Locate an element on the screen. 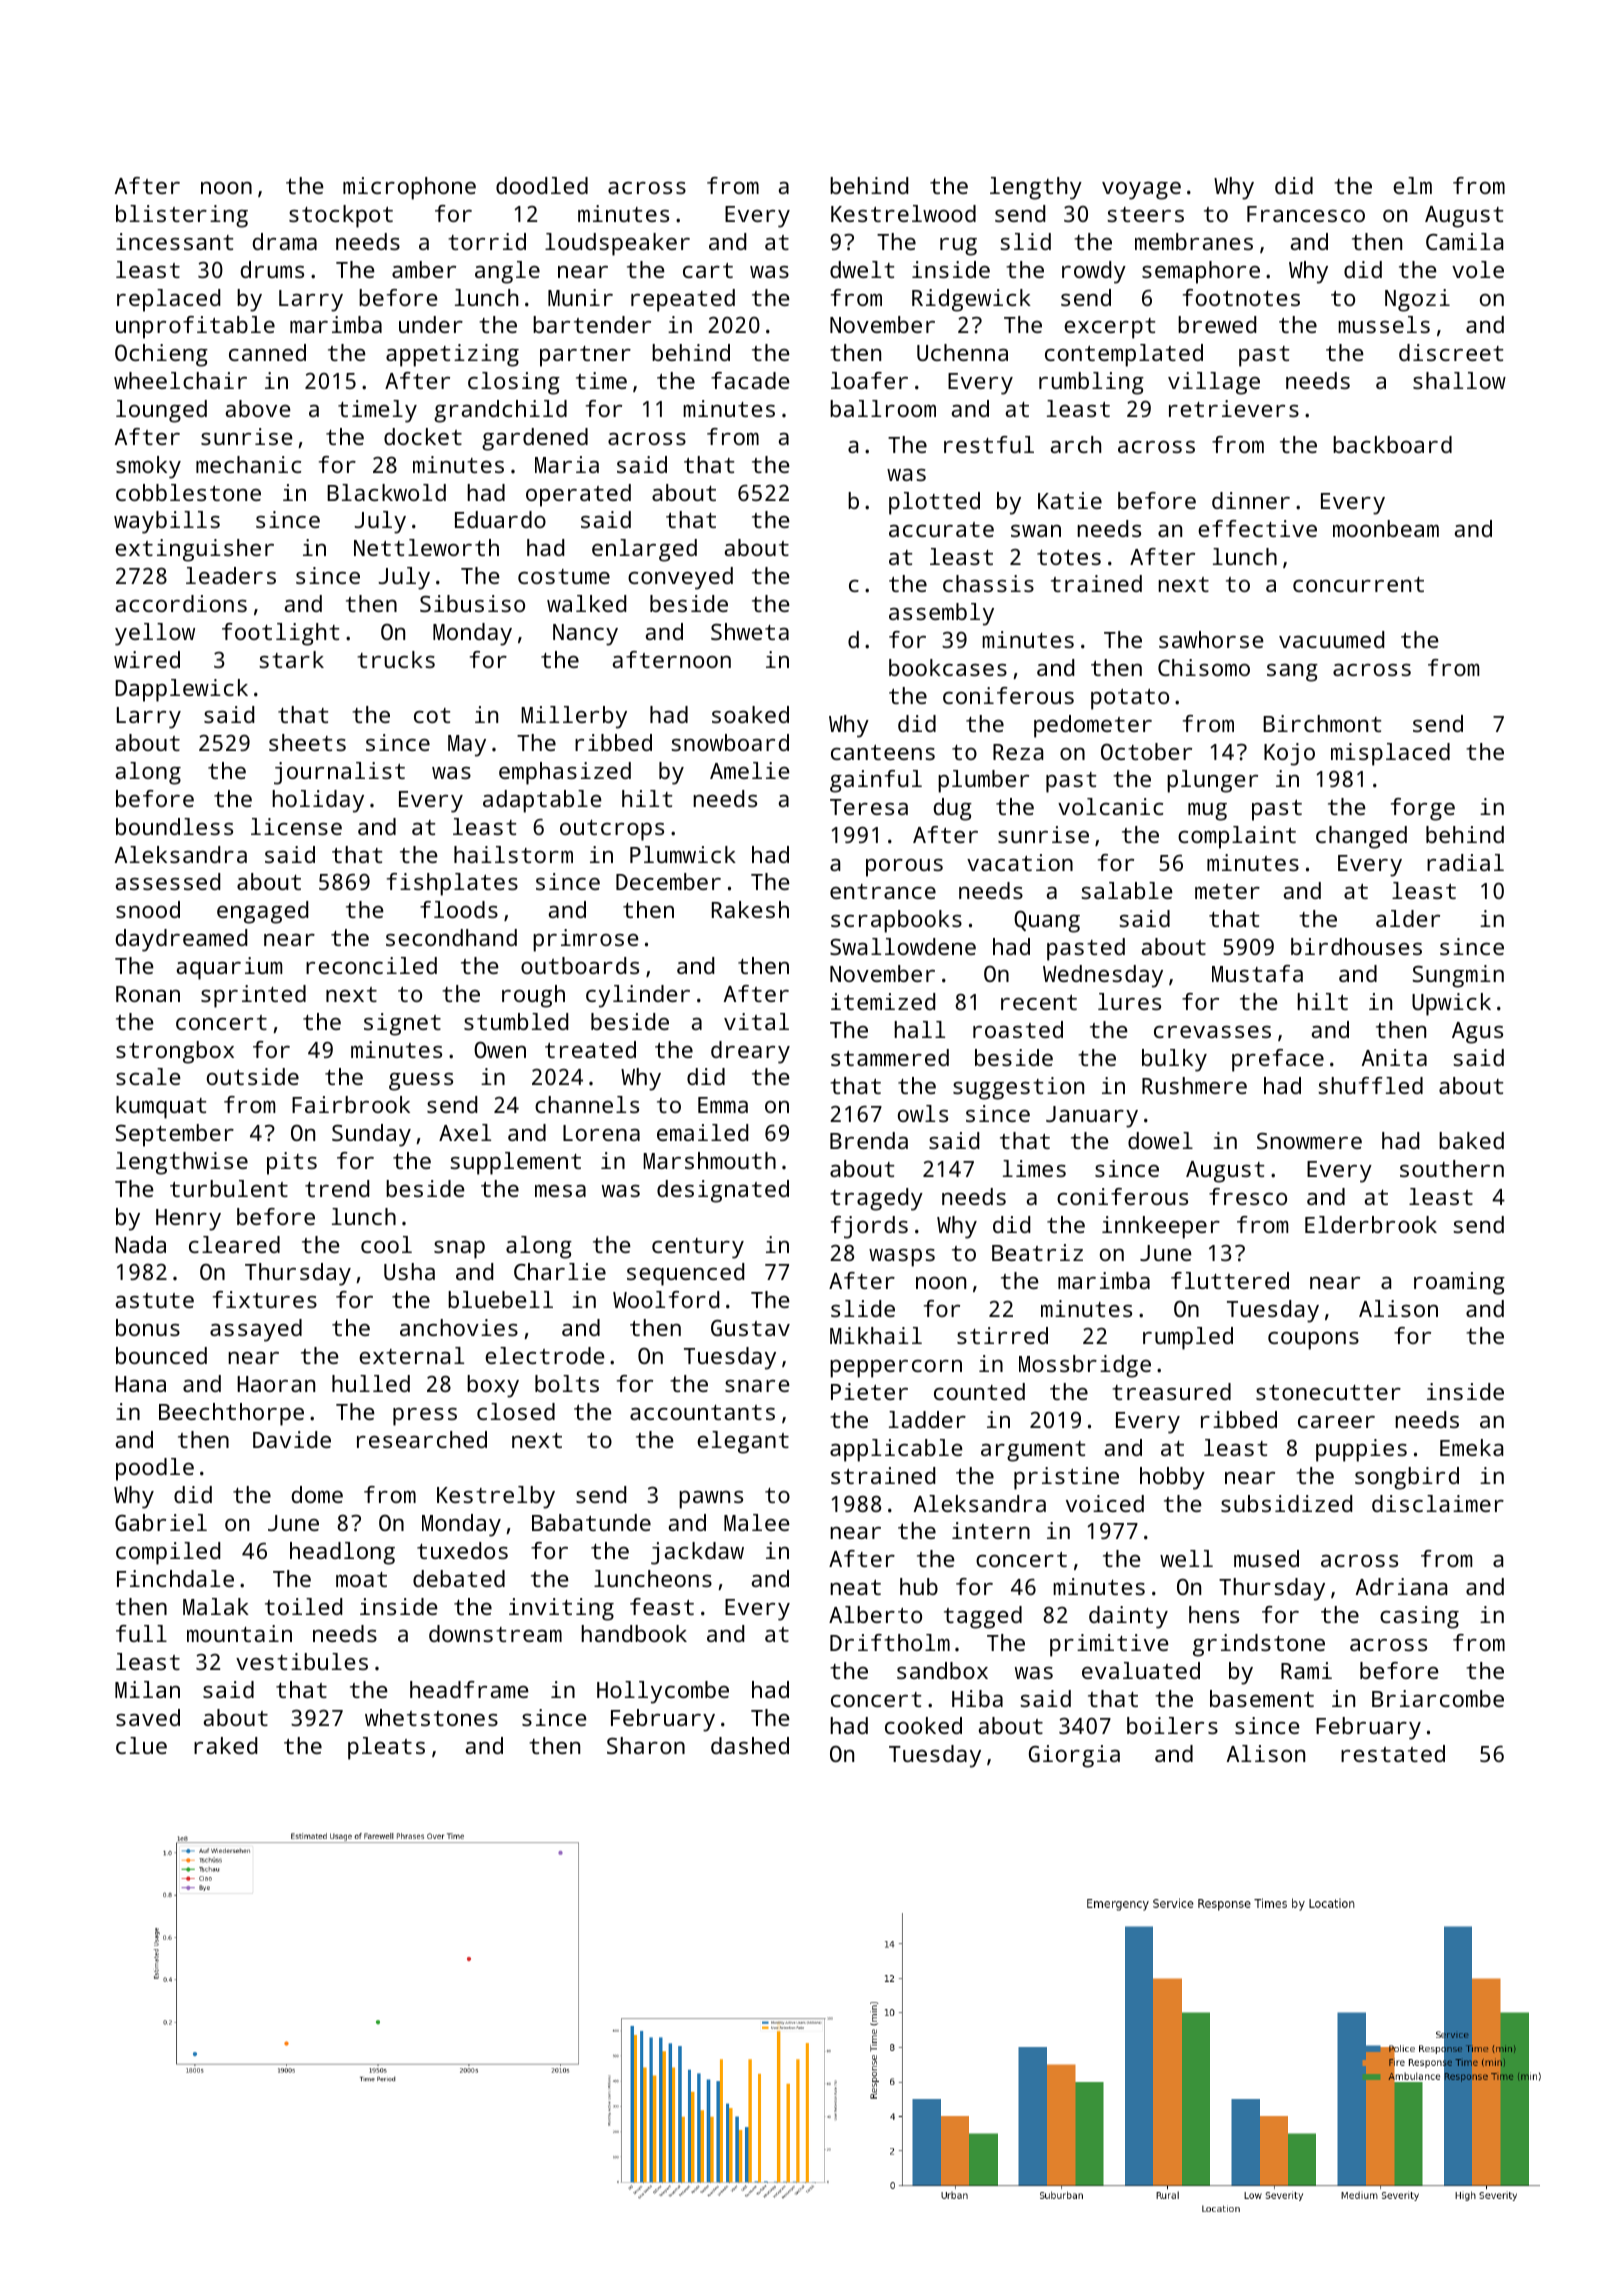 The width and height of the screenshot is (1620, 2292). Kestrelwood is located at coordinates (903, 213).
